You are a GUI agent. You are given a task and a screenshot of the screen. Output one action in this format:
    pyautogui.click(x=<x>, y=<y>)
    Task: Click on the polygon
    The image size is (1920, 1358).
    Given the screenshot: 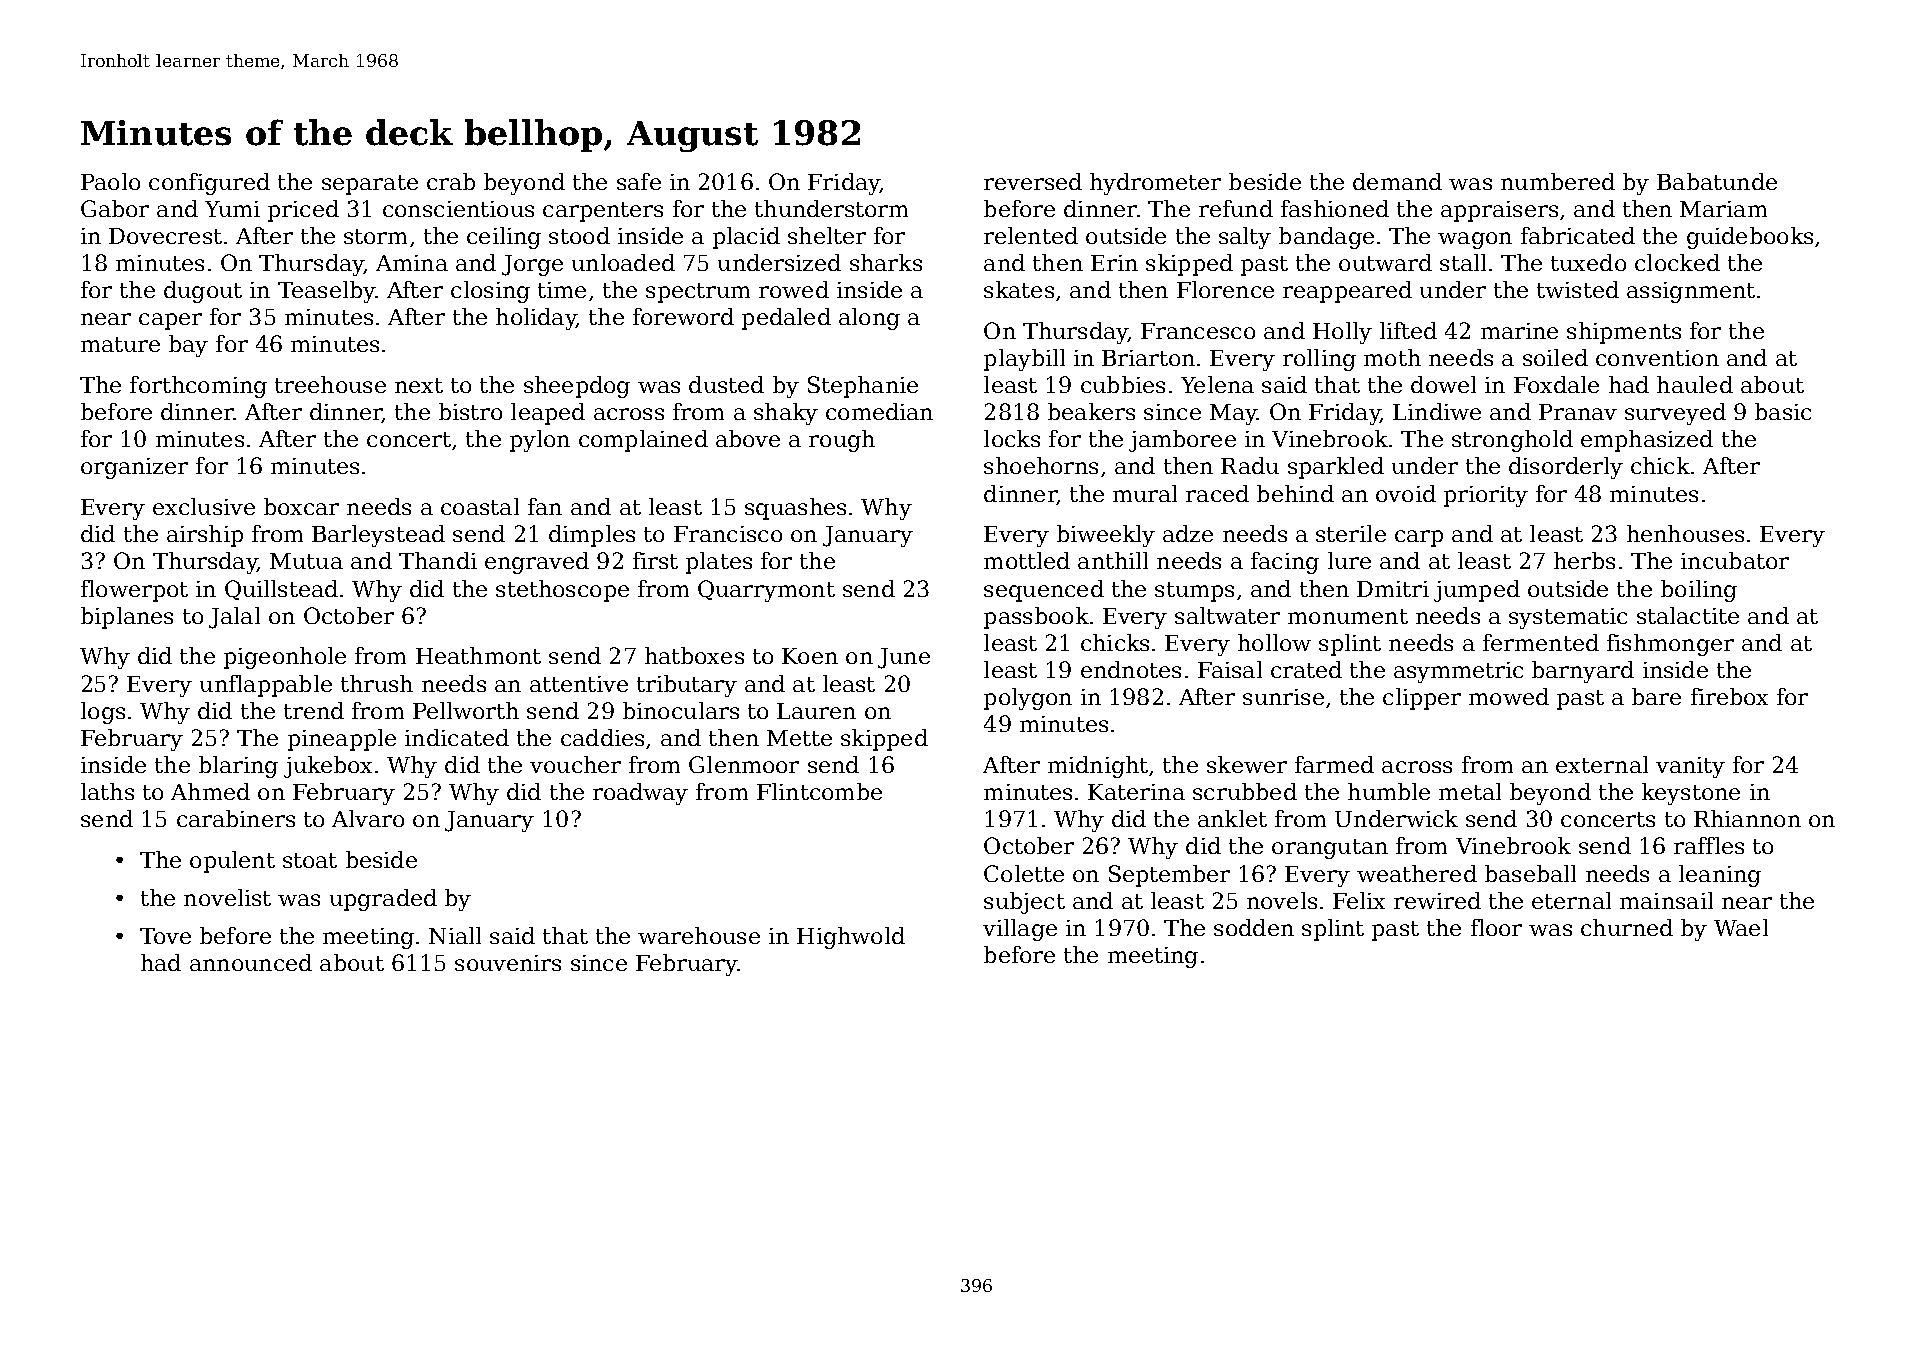 What is the action you would take?
    pyautogui.click(x=1028, y=699)
